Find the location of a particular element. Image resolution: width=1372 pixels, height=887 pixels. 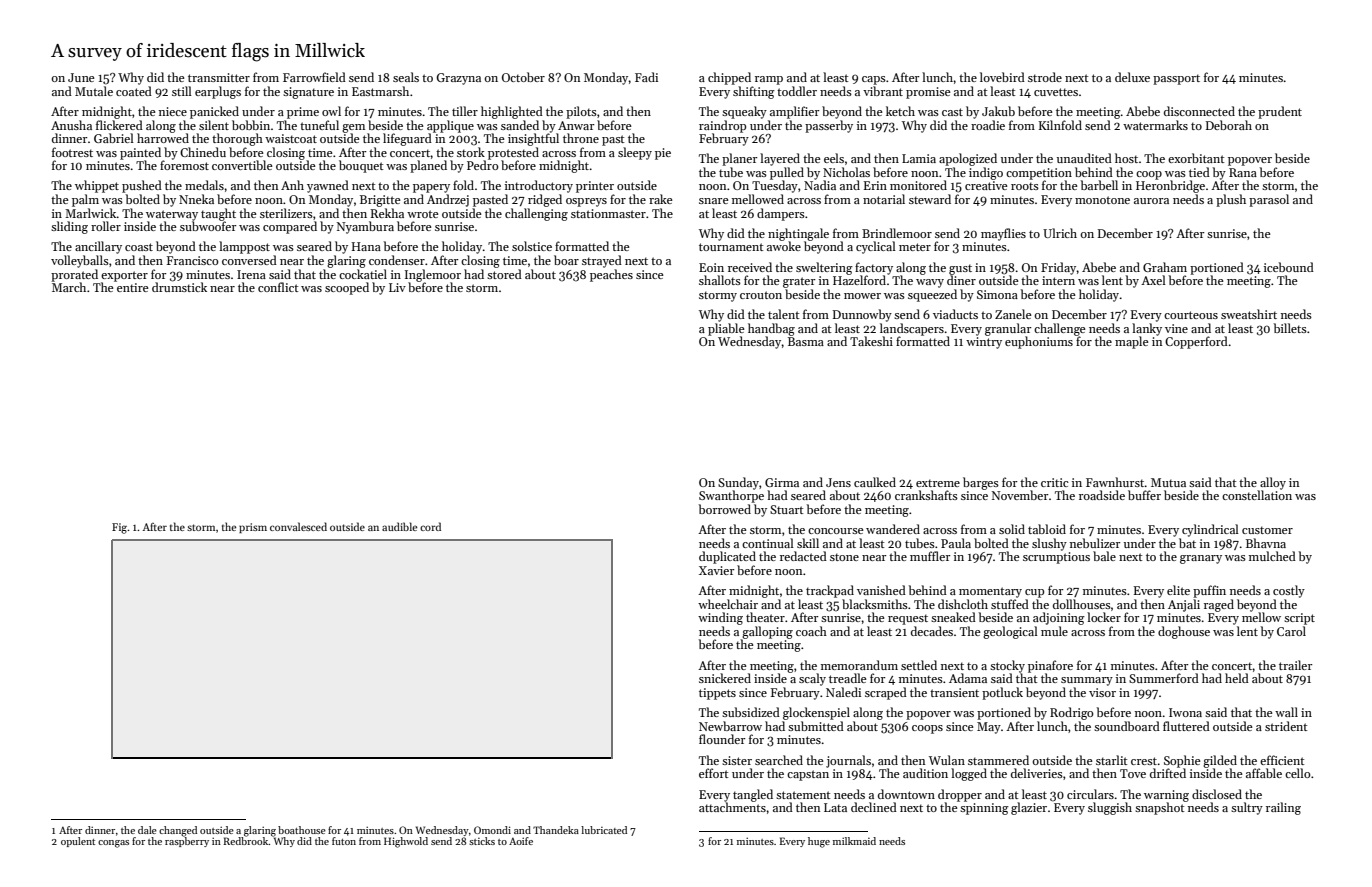

June is located at coordinates (81, 77).
